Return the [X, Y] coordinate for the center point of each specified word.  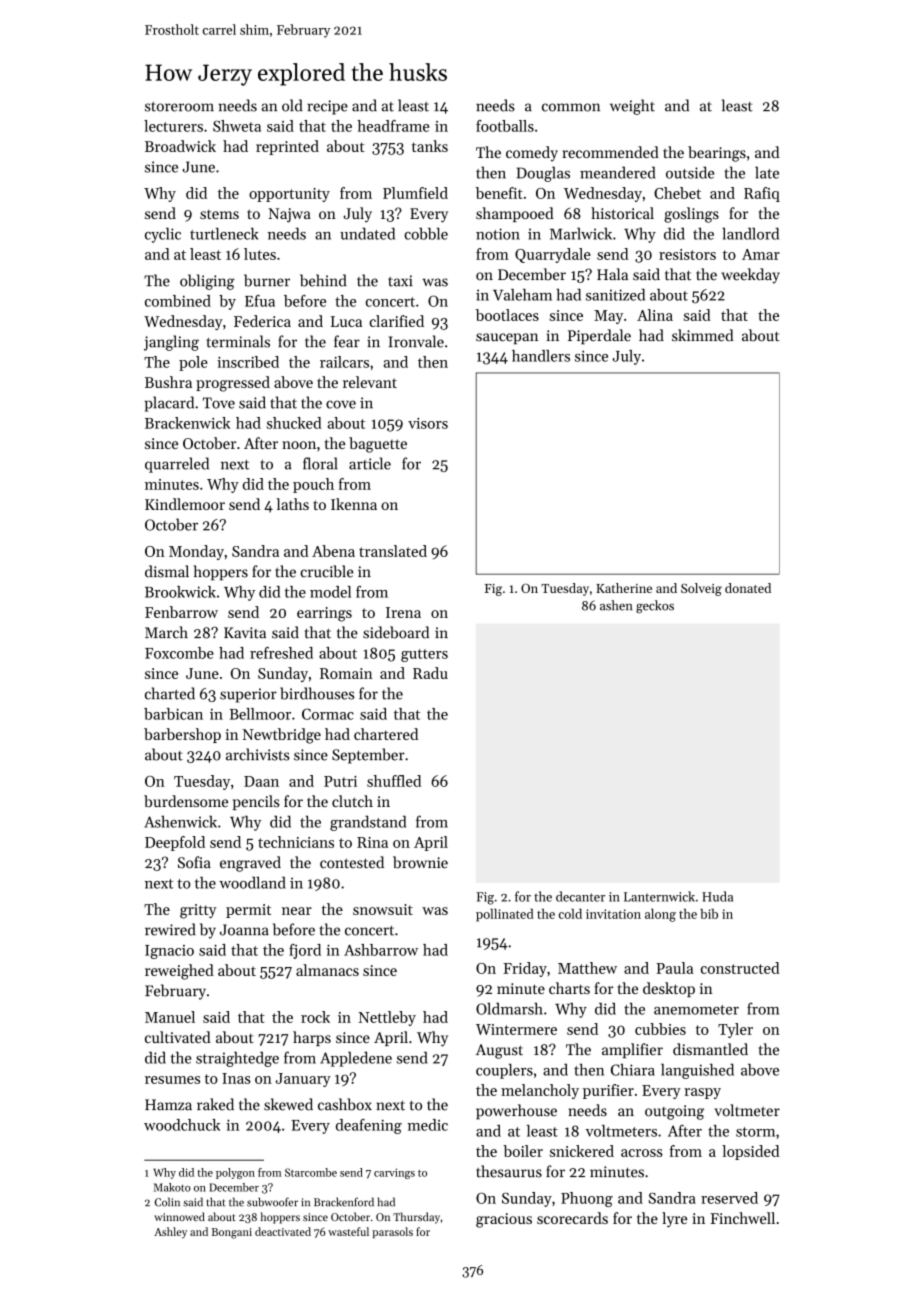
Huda [717, 896]
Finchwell [742, 1218]
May [608, 317]
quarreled [177, 465]
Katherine [624, 588]
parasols [392, 1232]
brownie [420, 862]
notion [498, 234]
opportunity [289, 195]
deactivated [283, 1231]
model [330, 592]
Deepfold [175, 843]
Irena [403, 612]
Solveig [701, 589]
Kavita [245, 633]
